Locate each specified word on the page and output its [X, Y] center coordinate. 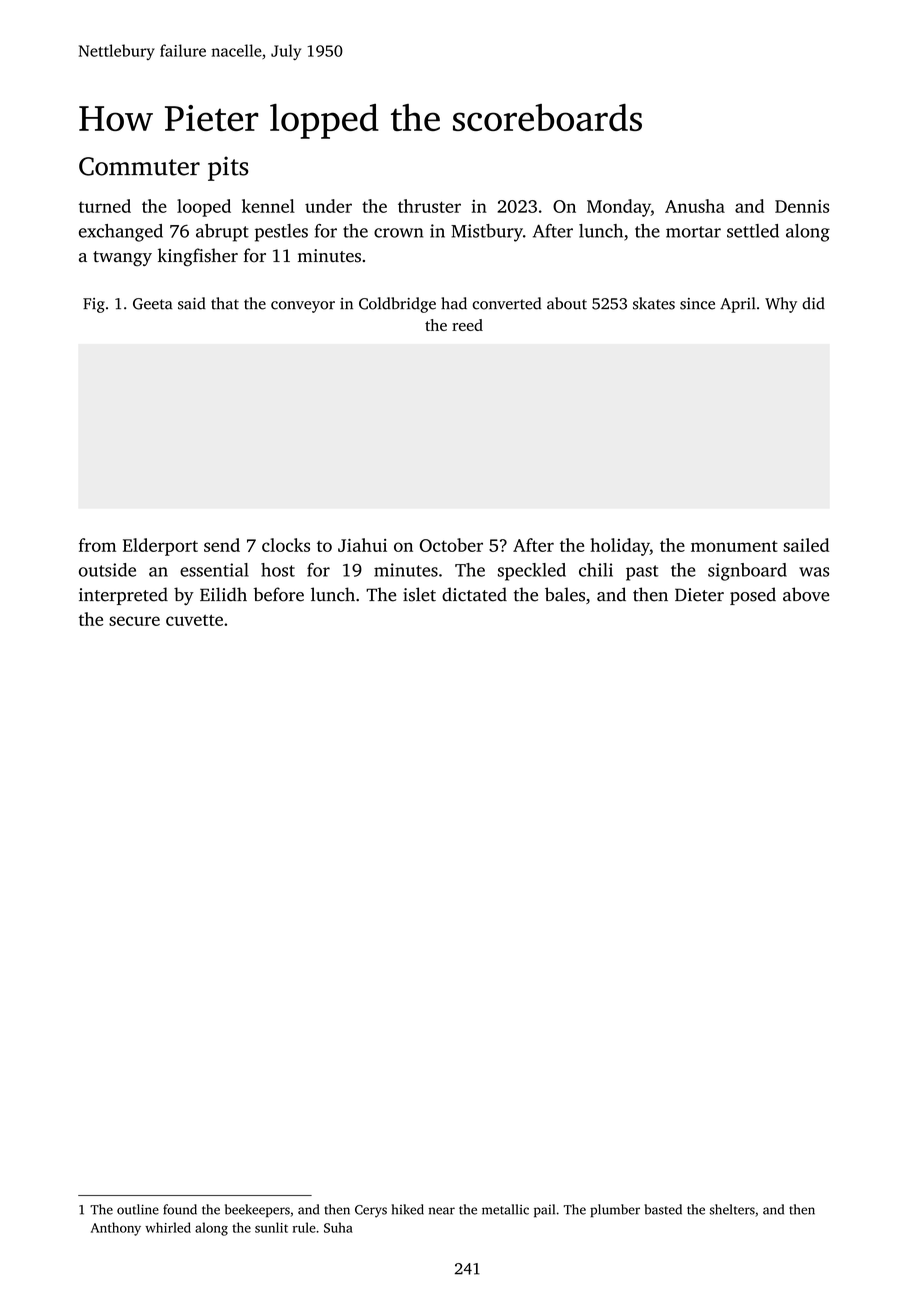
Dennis [802, 206]
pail [544, 1211]
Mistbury [487, 233]
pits [228, 168]
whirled [168, 1227]
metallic [505, 1209]
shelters [732, 1209]
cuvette [194, 620]
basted [663, 1209]
